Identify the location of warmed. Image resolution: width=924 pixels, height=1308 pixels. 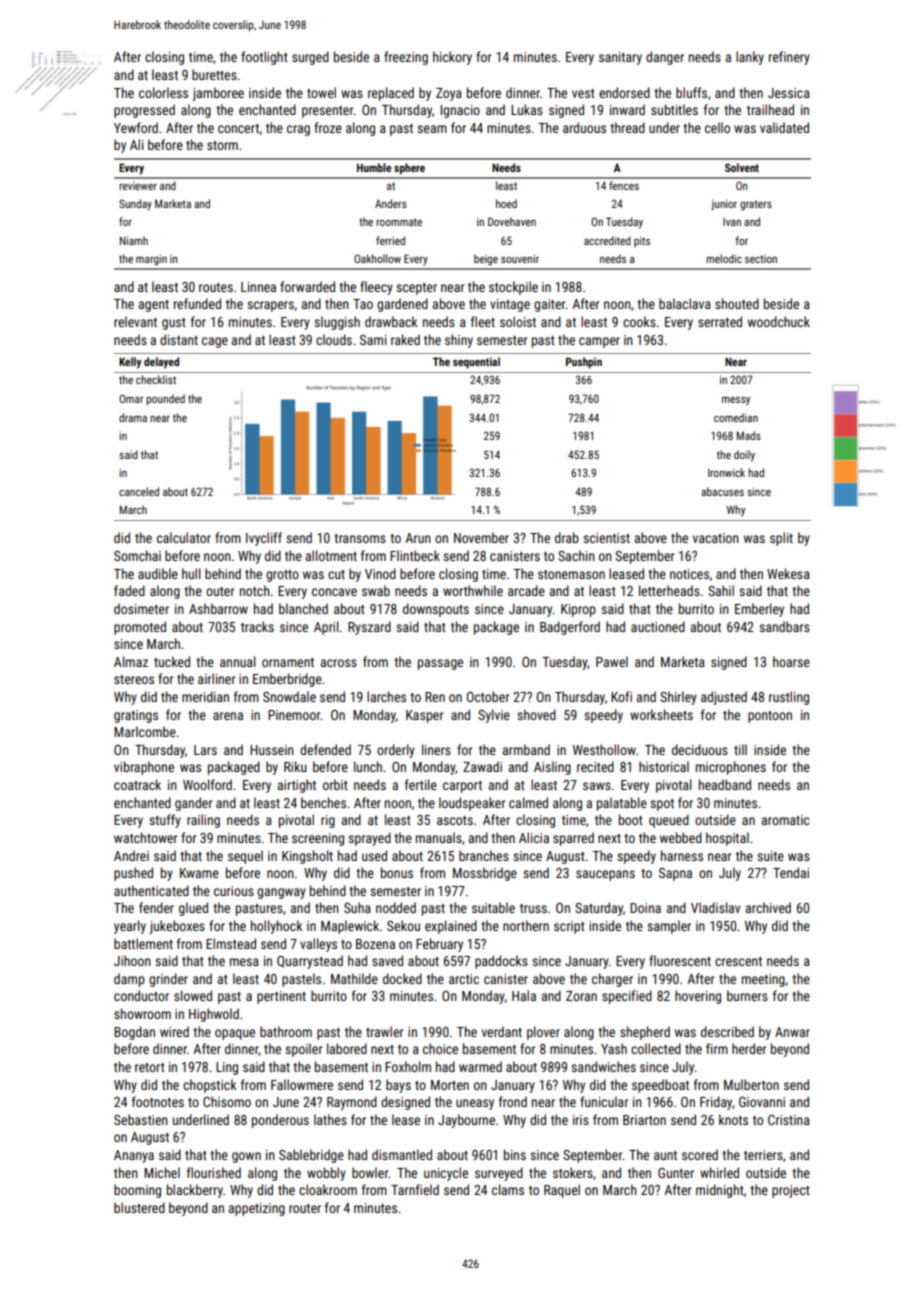
(480, 1066).
